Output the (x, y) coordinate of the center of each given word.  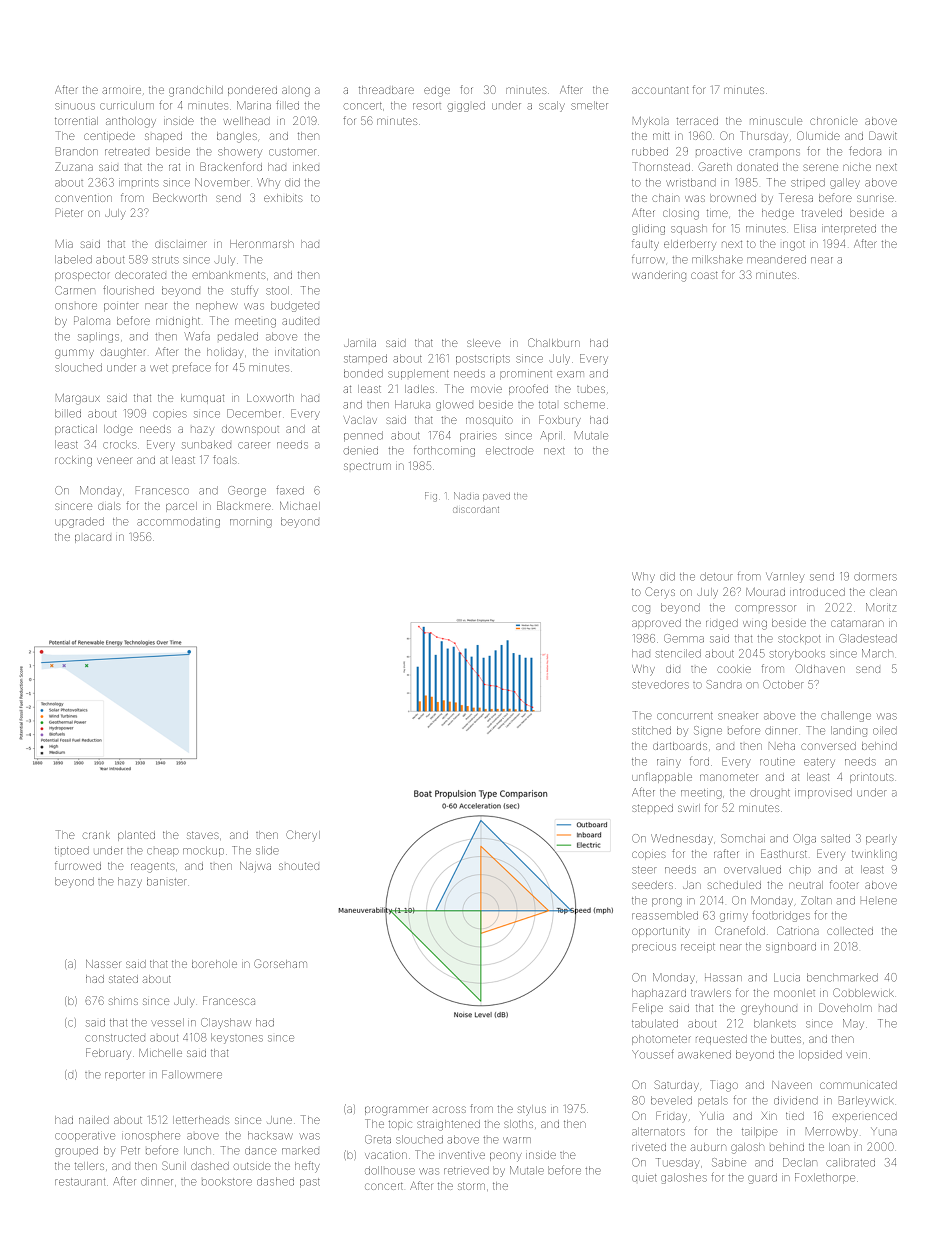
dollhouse (390, 1170)
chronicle (833, 121)
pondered (252, 91)
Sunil (174, 1165)
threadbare (386, 90)
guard (762, 1178)
